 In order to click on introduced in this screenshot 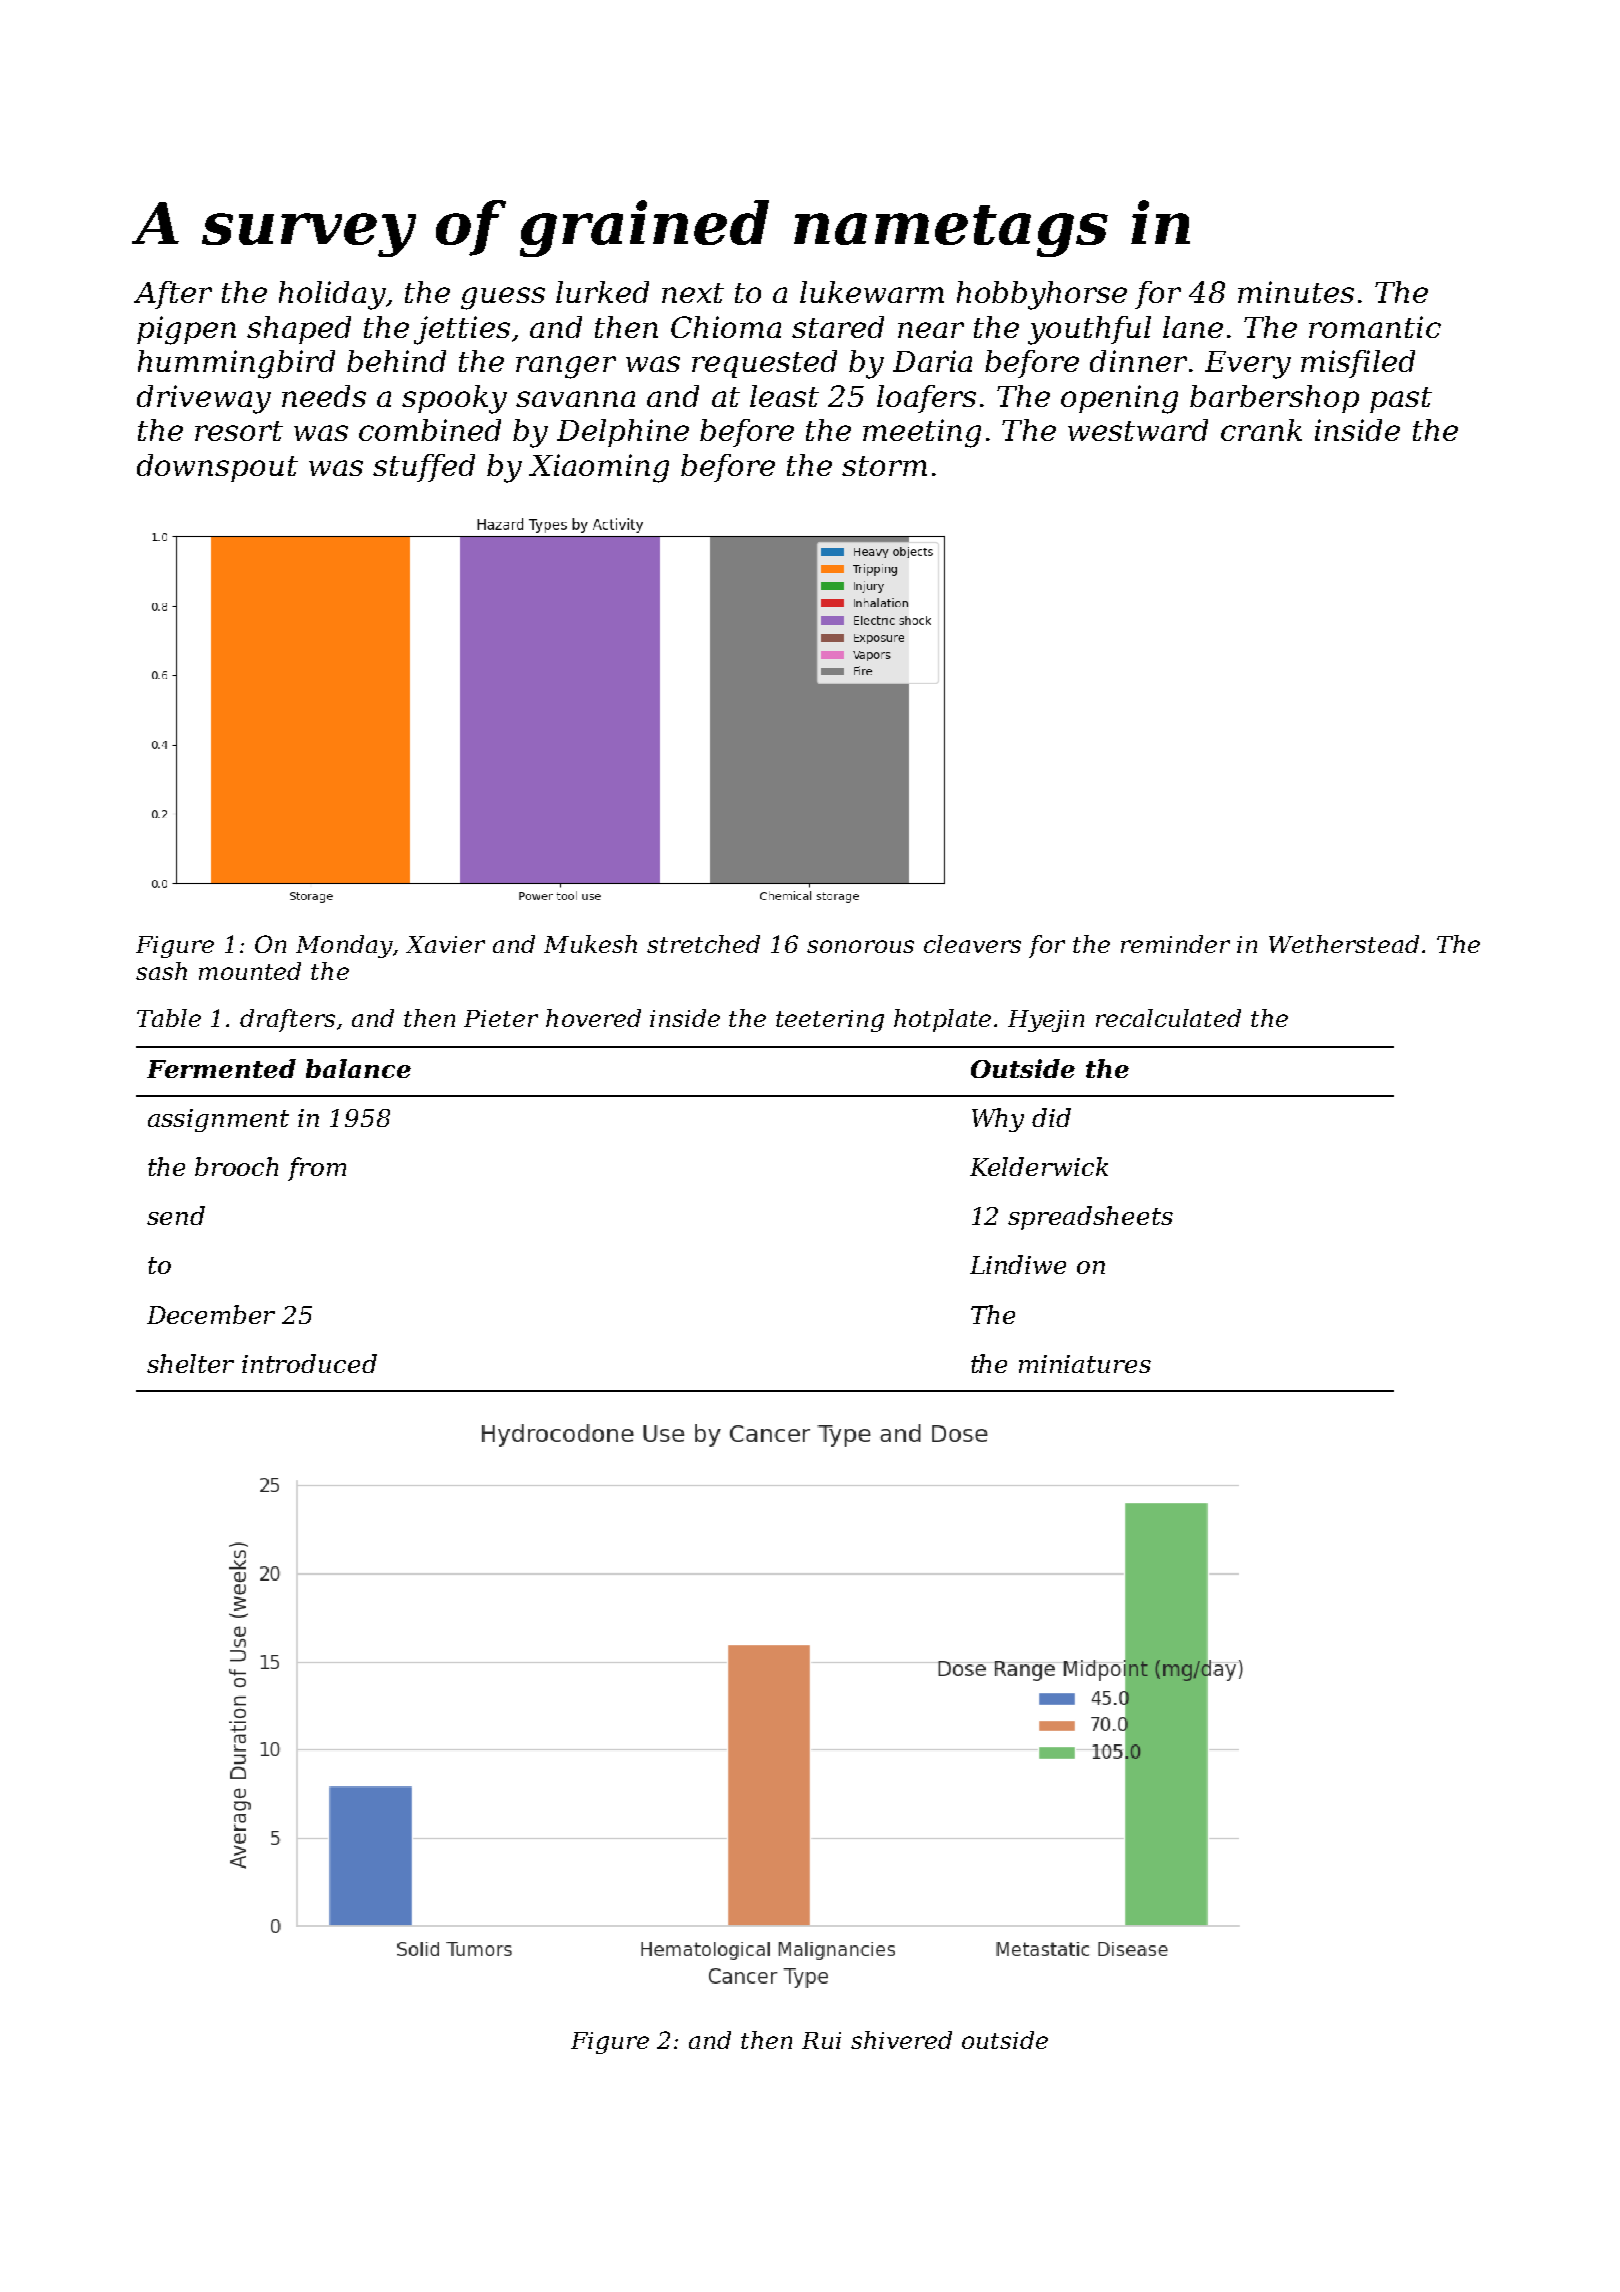, I will do `click(309, 1363)`.
